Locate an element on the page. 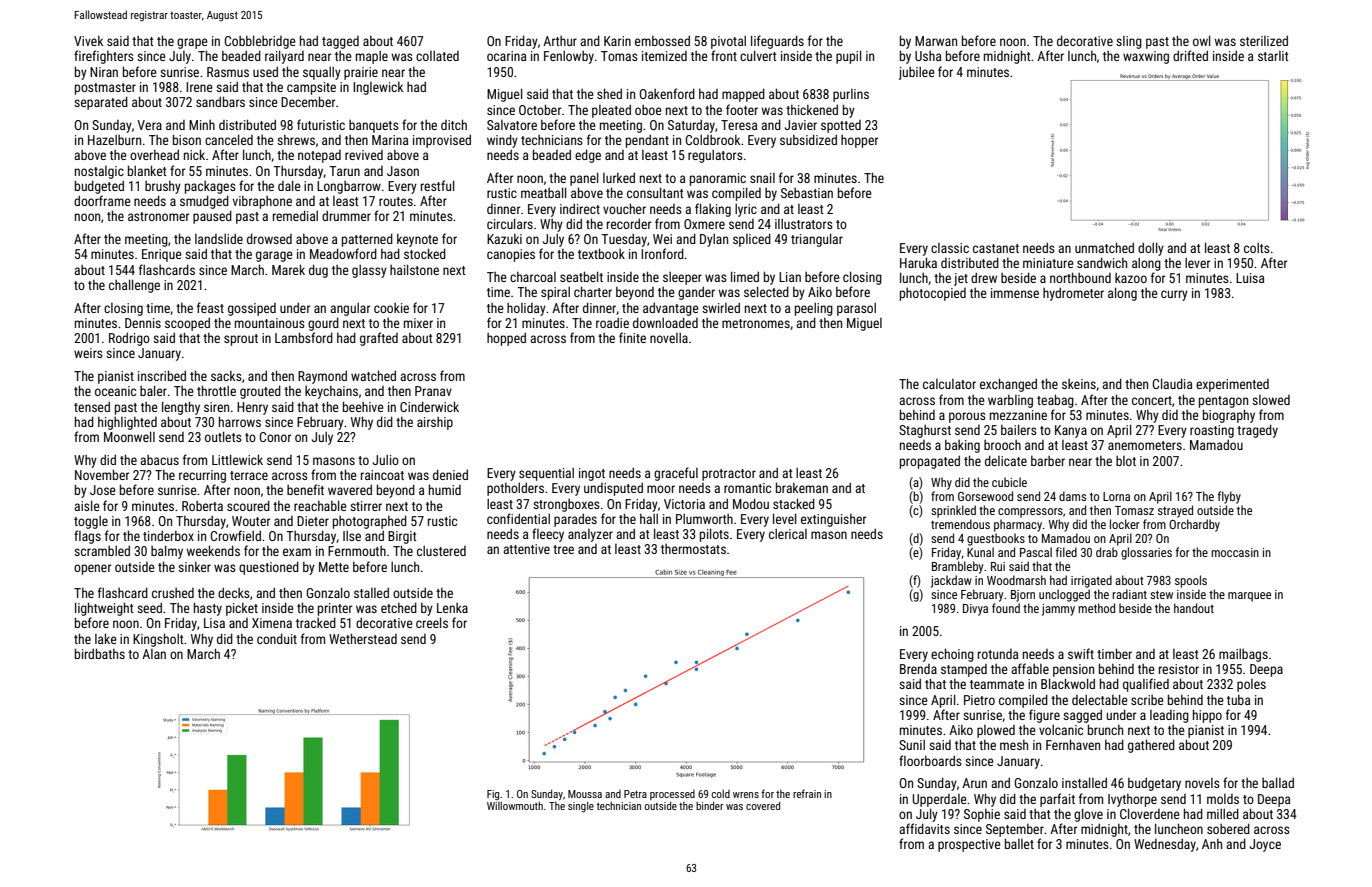 The height and width of the image is (887, 1372). lifeguards is located at coordinates (777, 42).
